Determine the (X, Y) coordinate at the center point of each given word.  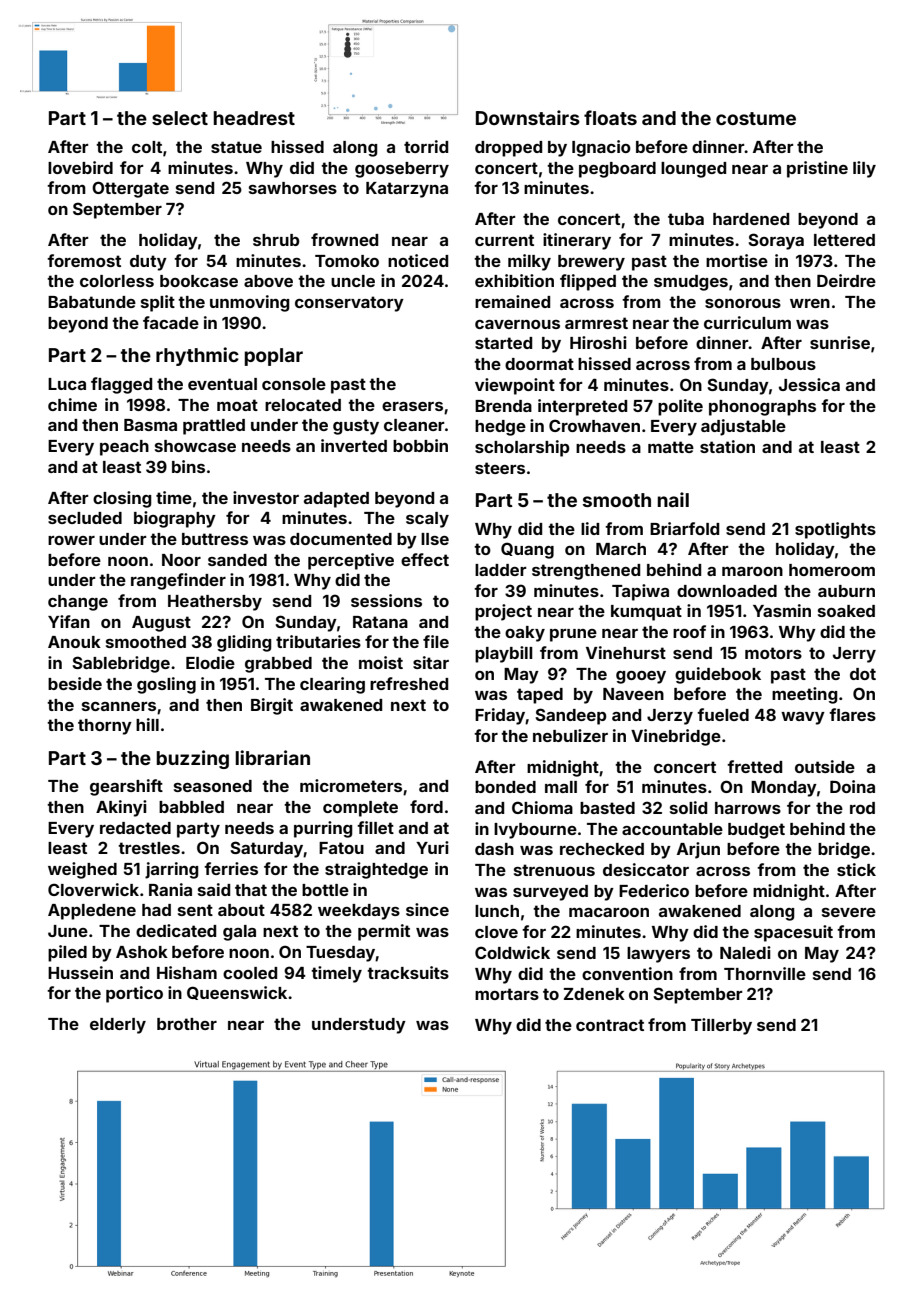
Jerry (854, 655)
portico (134, 994)
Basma (150, 425)
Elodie (210, 662)
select (180, 118)
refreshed (409, 683)
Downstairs (528, 117)
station (727, 446)
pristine (817, 169)
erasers (412, 406)
